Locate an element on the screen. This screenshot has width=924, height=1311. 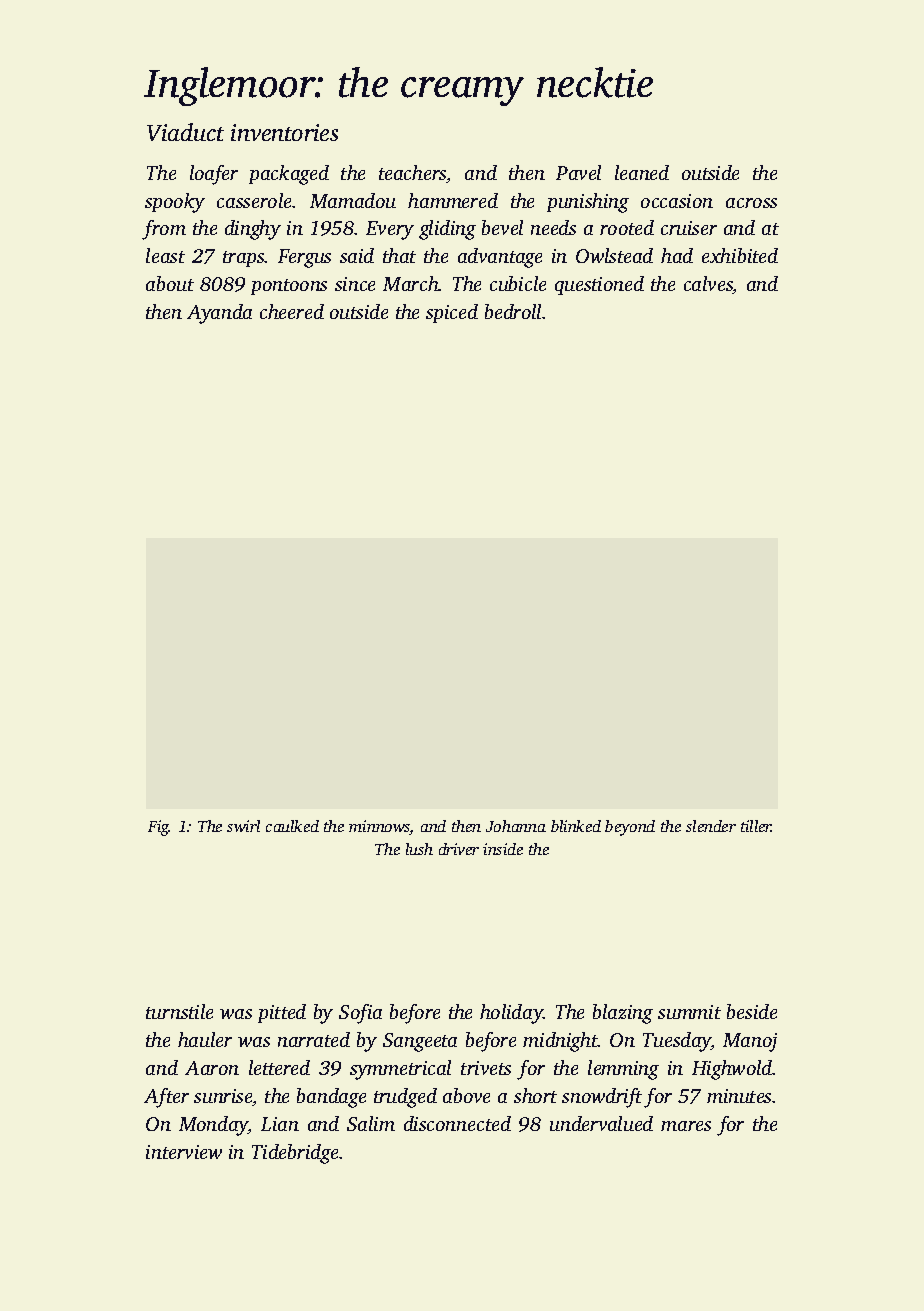
Viaduct is located at coordinates (185, 132).
